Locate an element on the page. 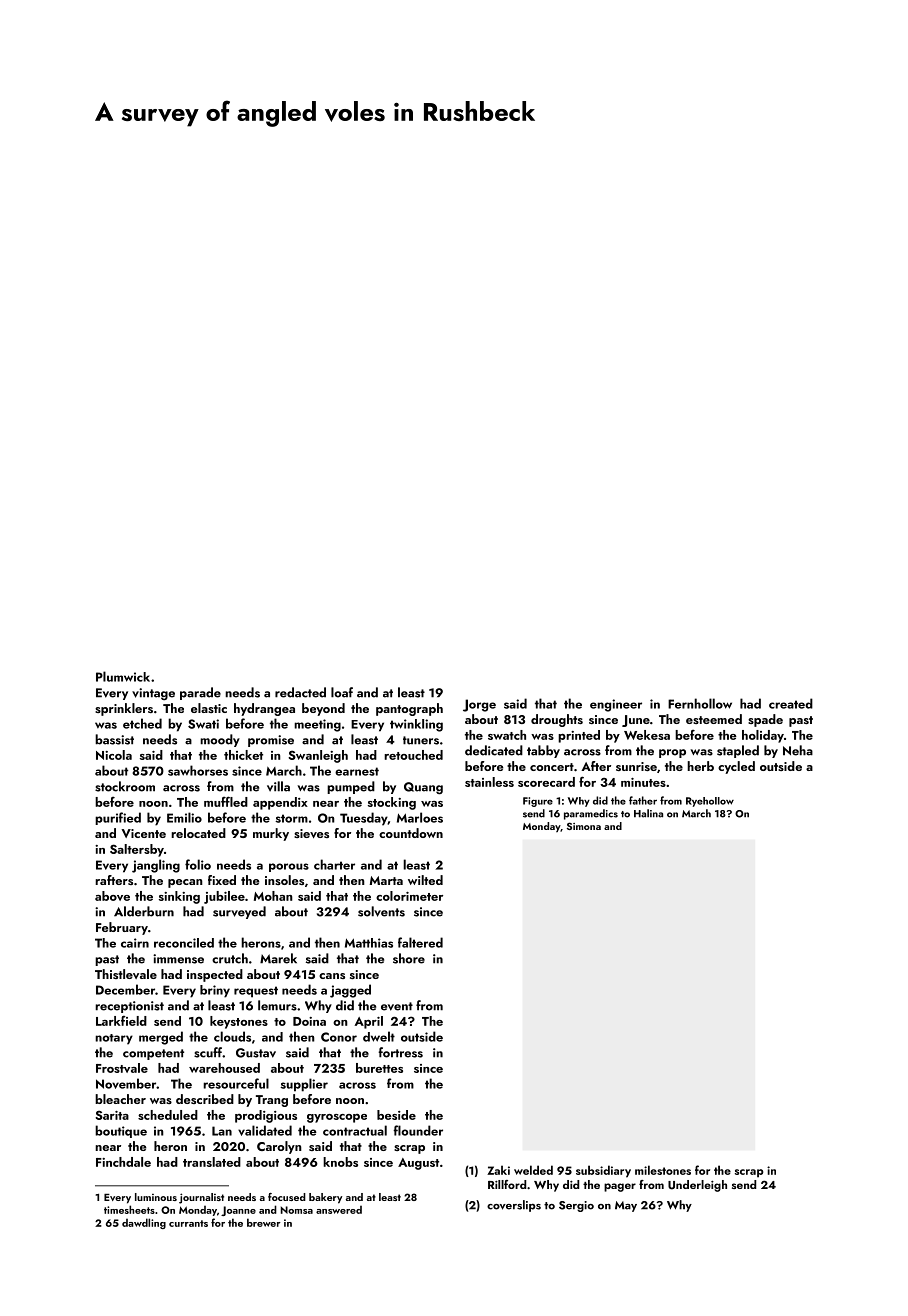 The height and width of the document is (1316, 908). boutique is located at coordinates (121, 1131).
